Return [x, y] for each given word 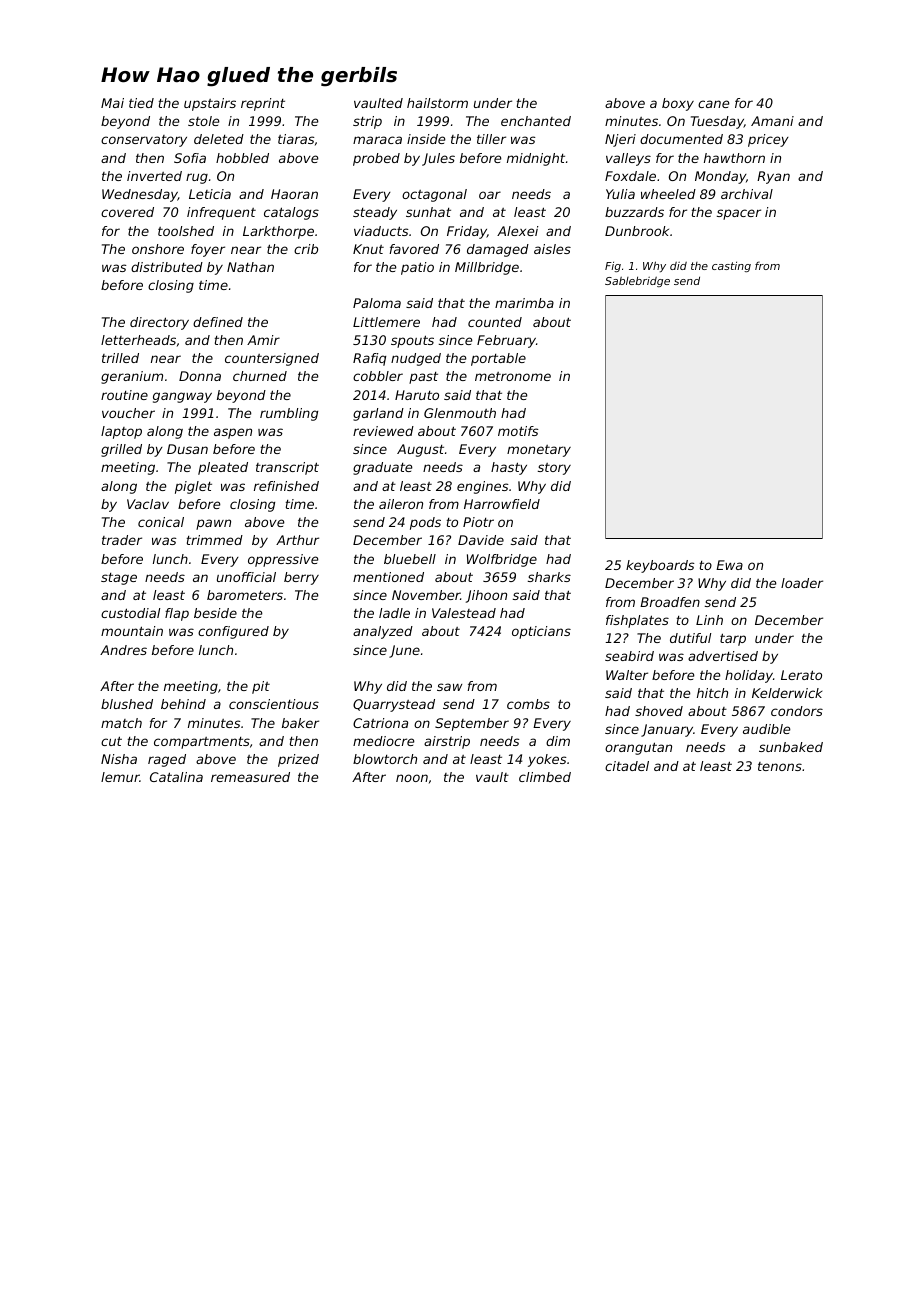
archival [747, 194]
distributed [167, 267]
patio [417, 268]
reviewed [383, 431]
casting [731, 266]
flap [177, 614]
